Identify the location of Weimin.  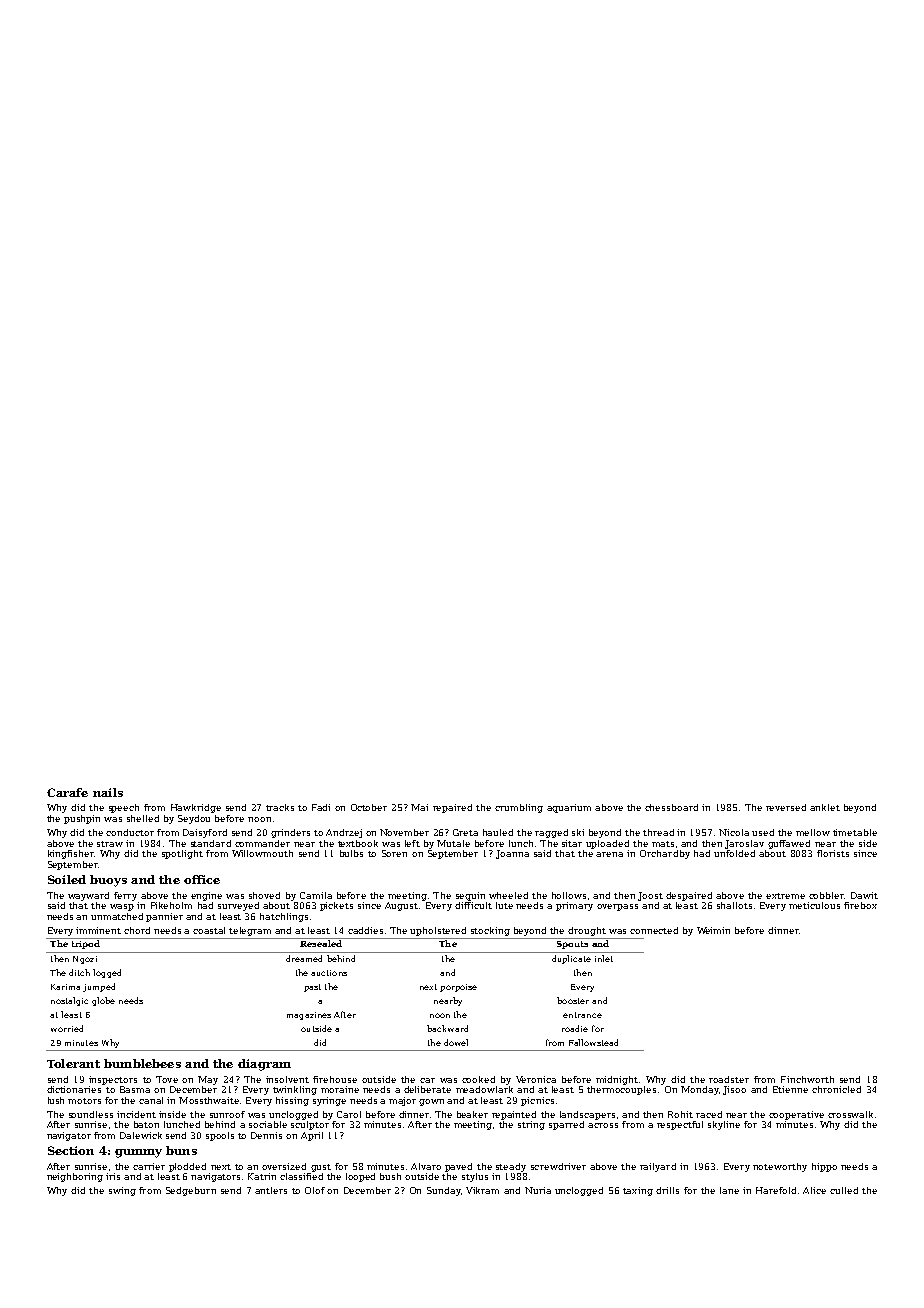
(713, 930).
